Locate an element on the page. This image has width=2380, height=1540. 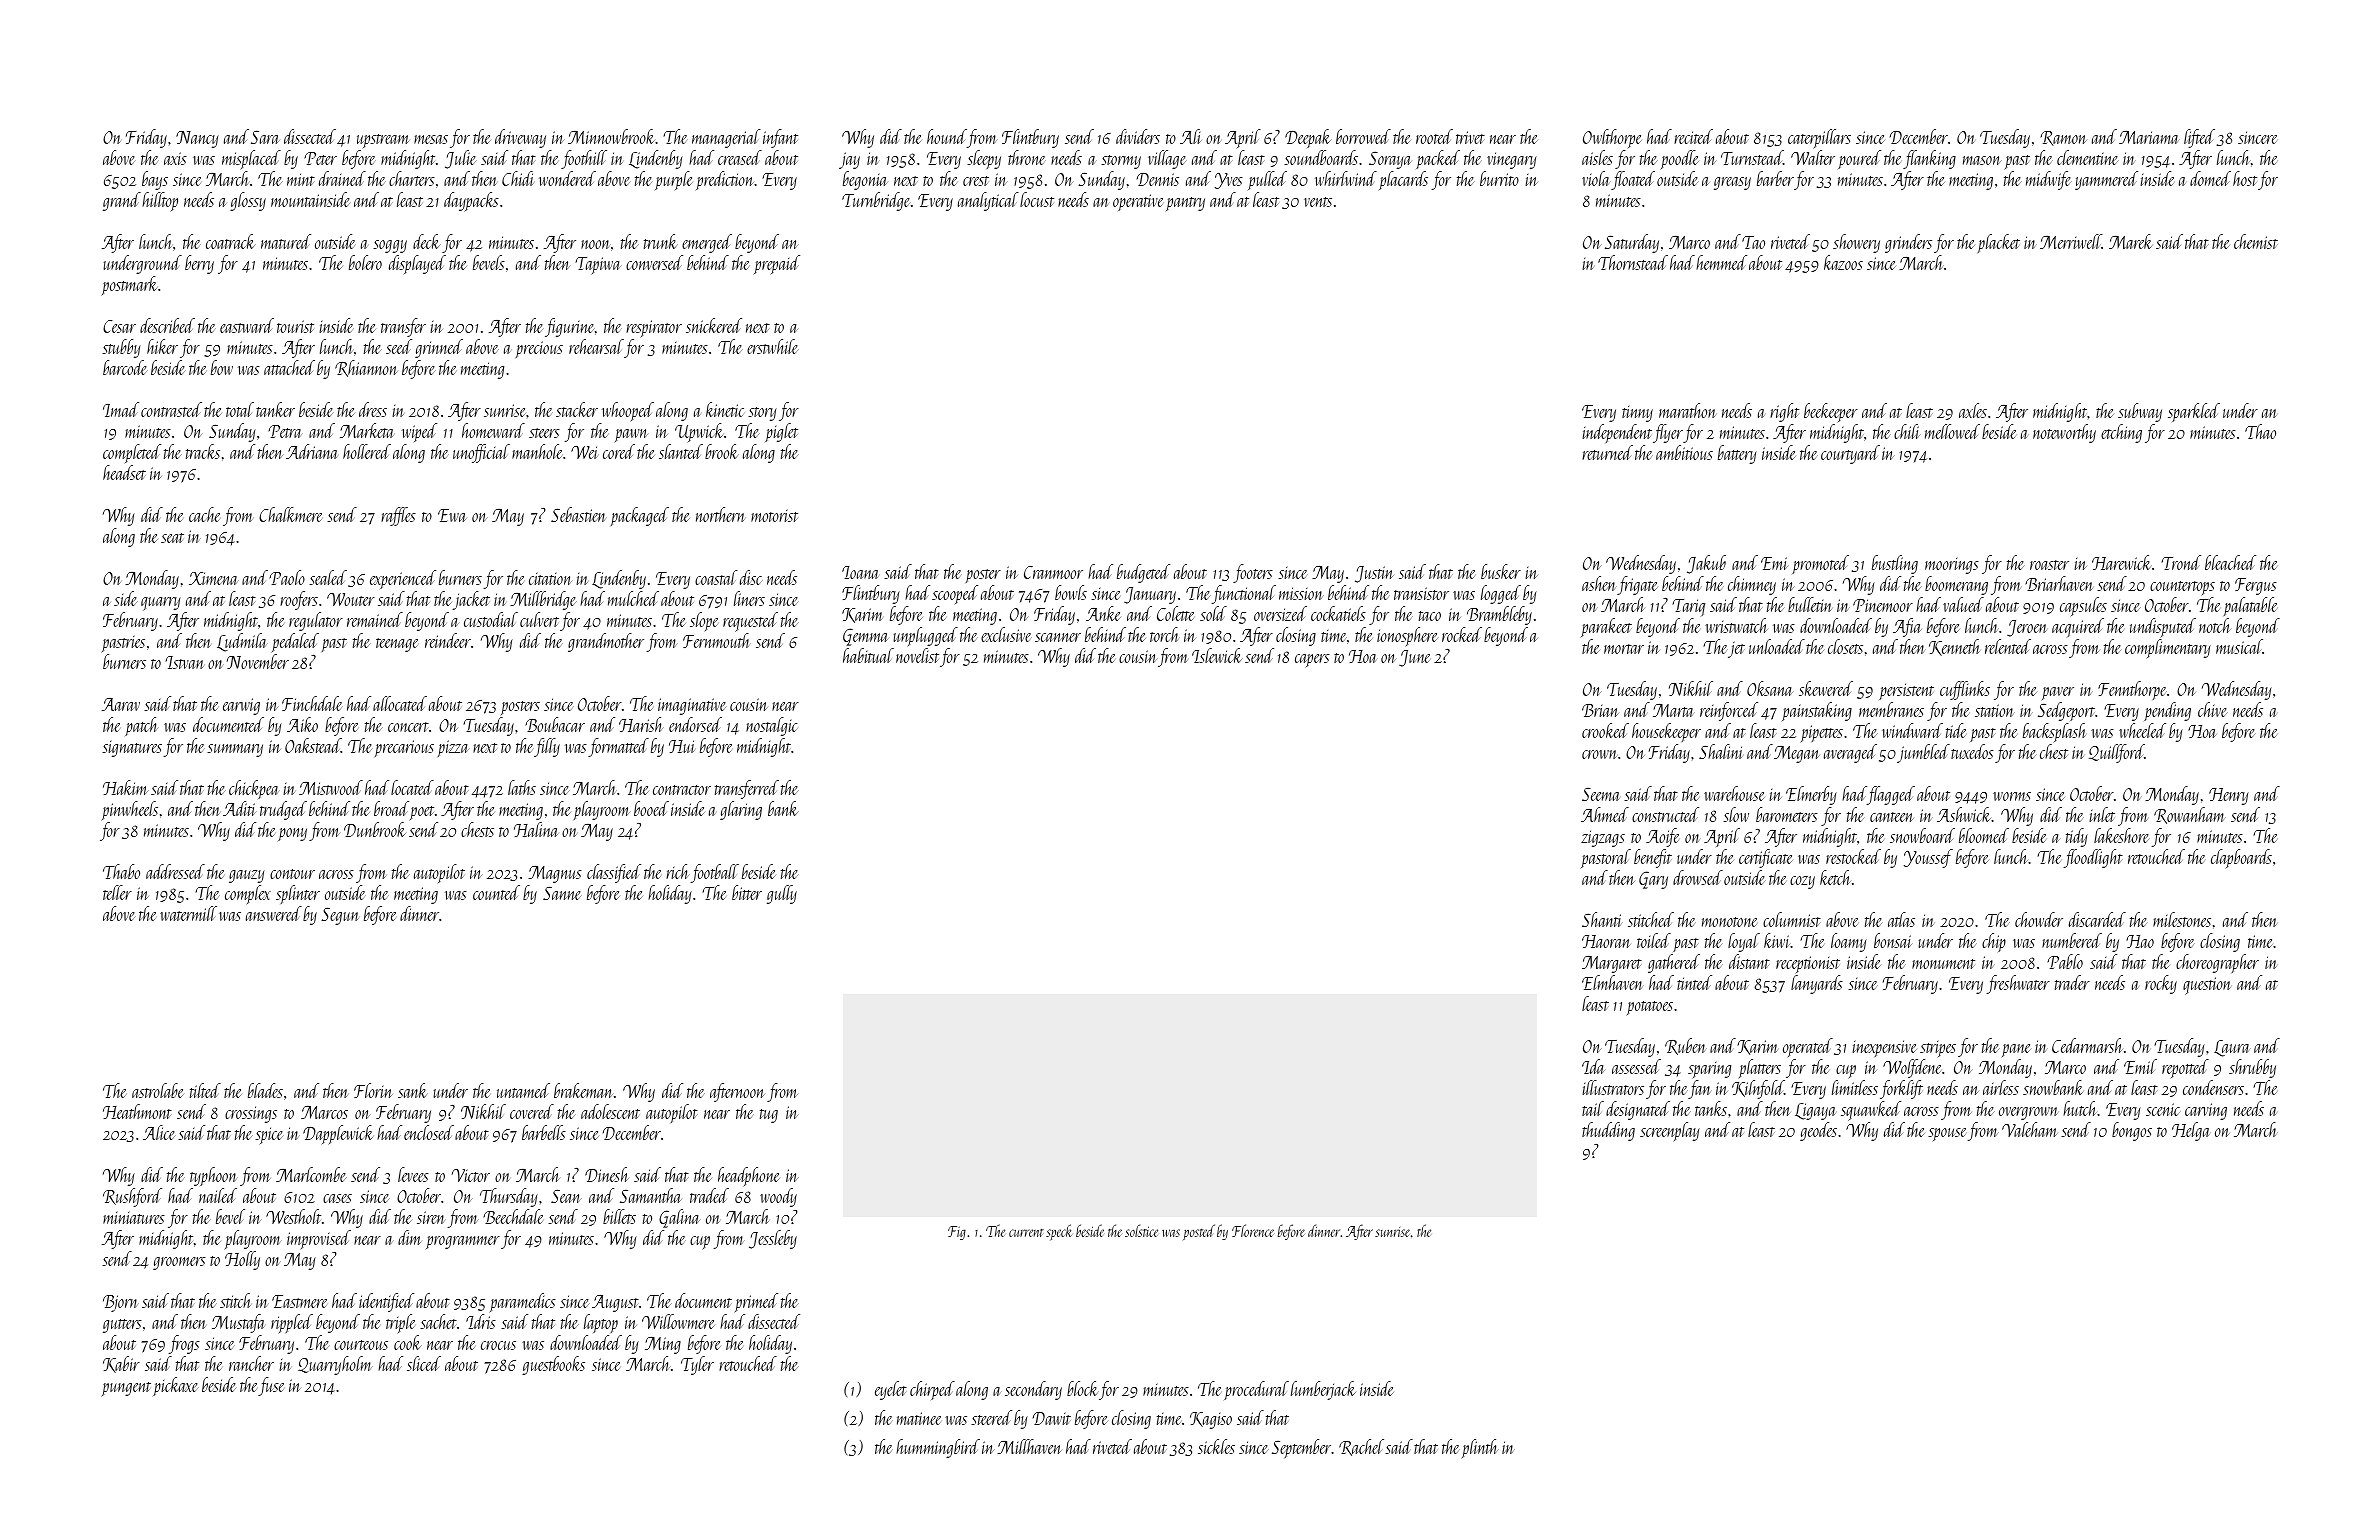
barcode is located at coordinates (125, 367).
